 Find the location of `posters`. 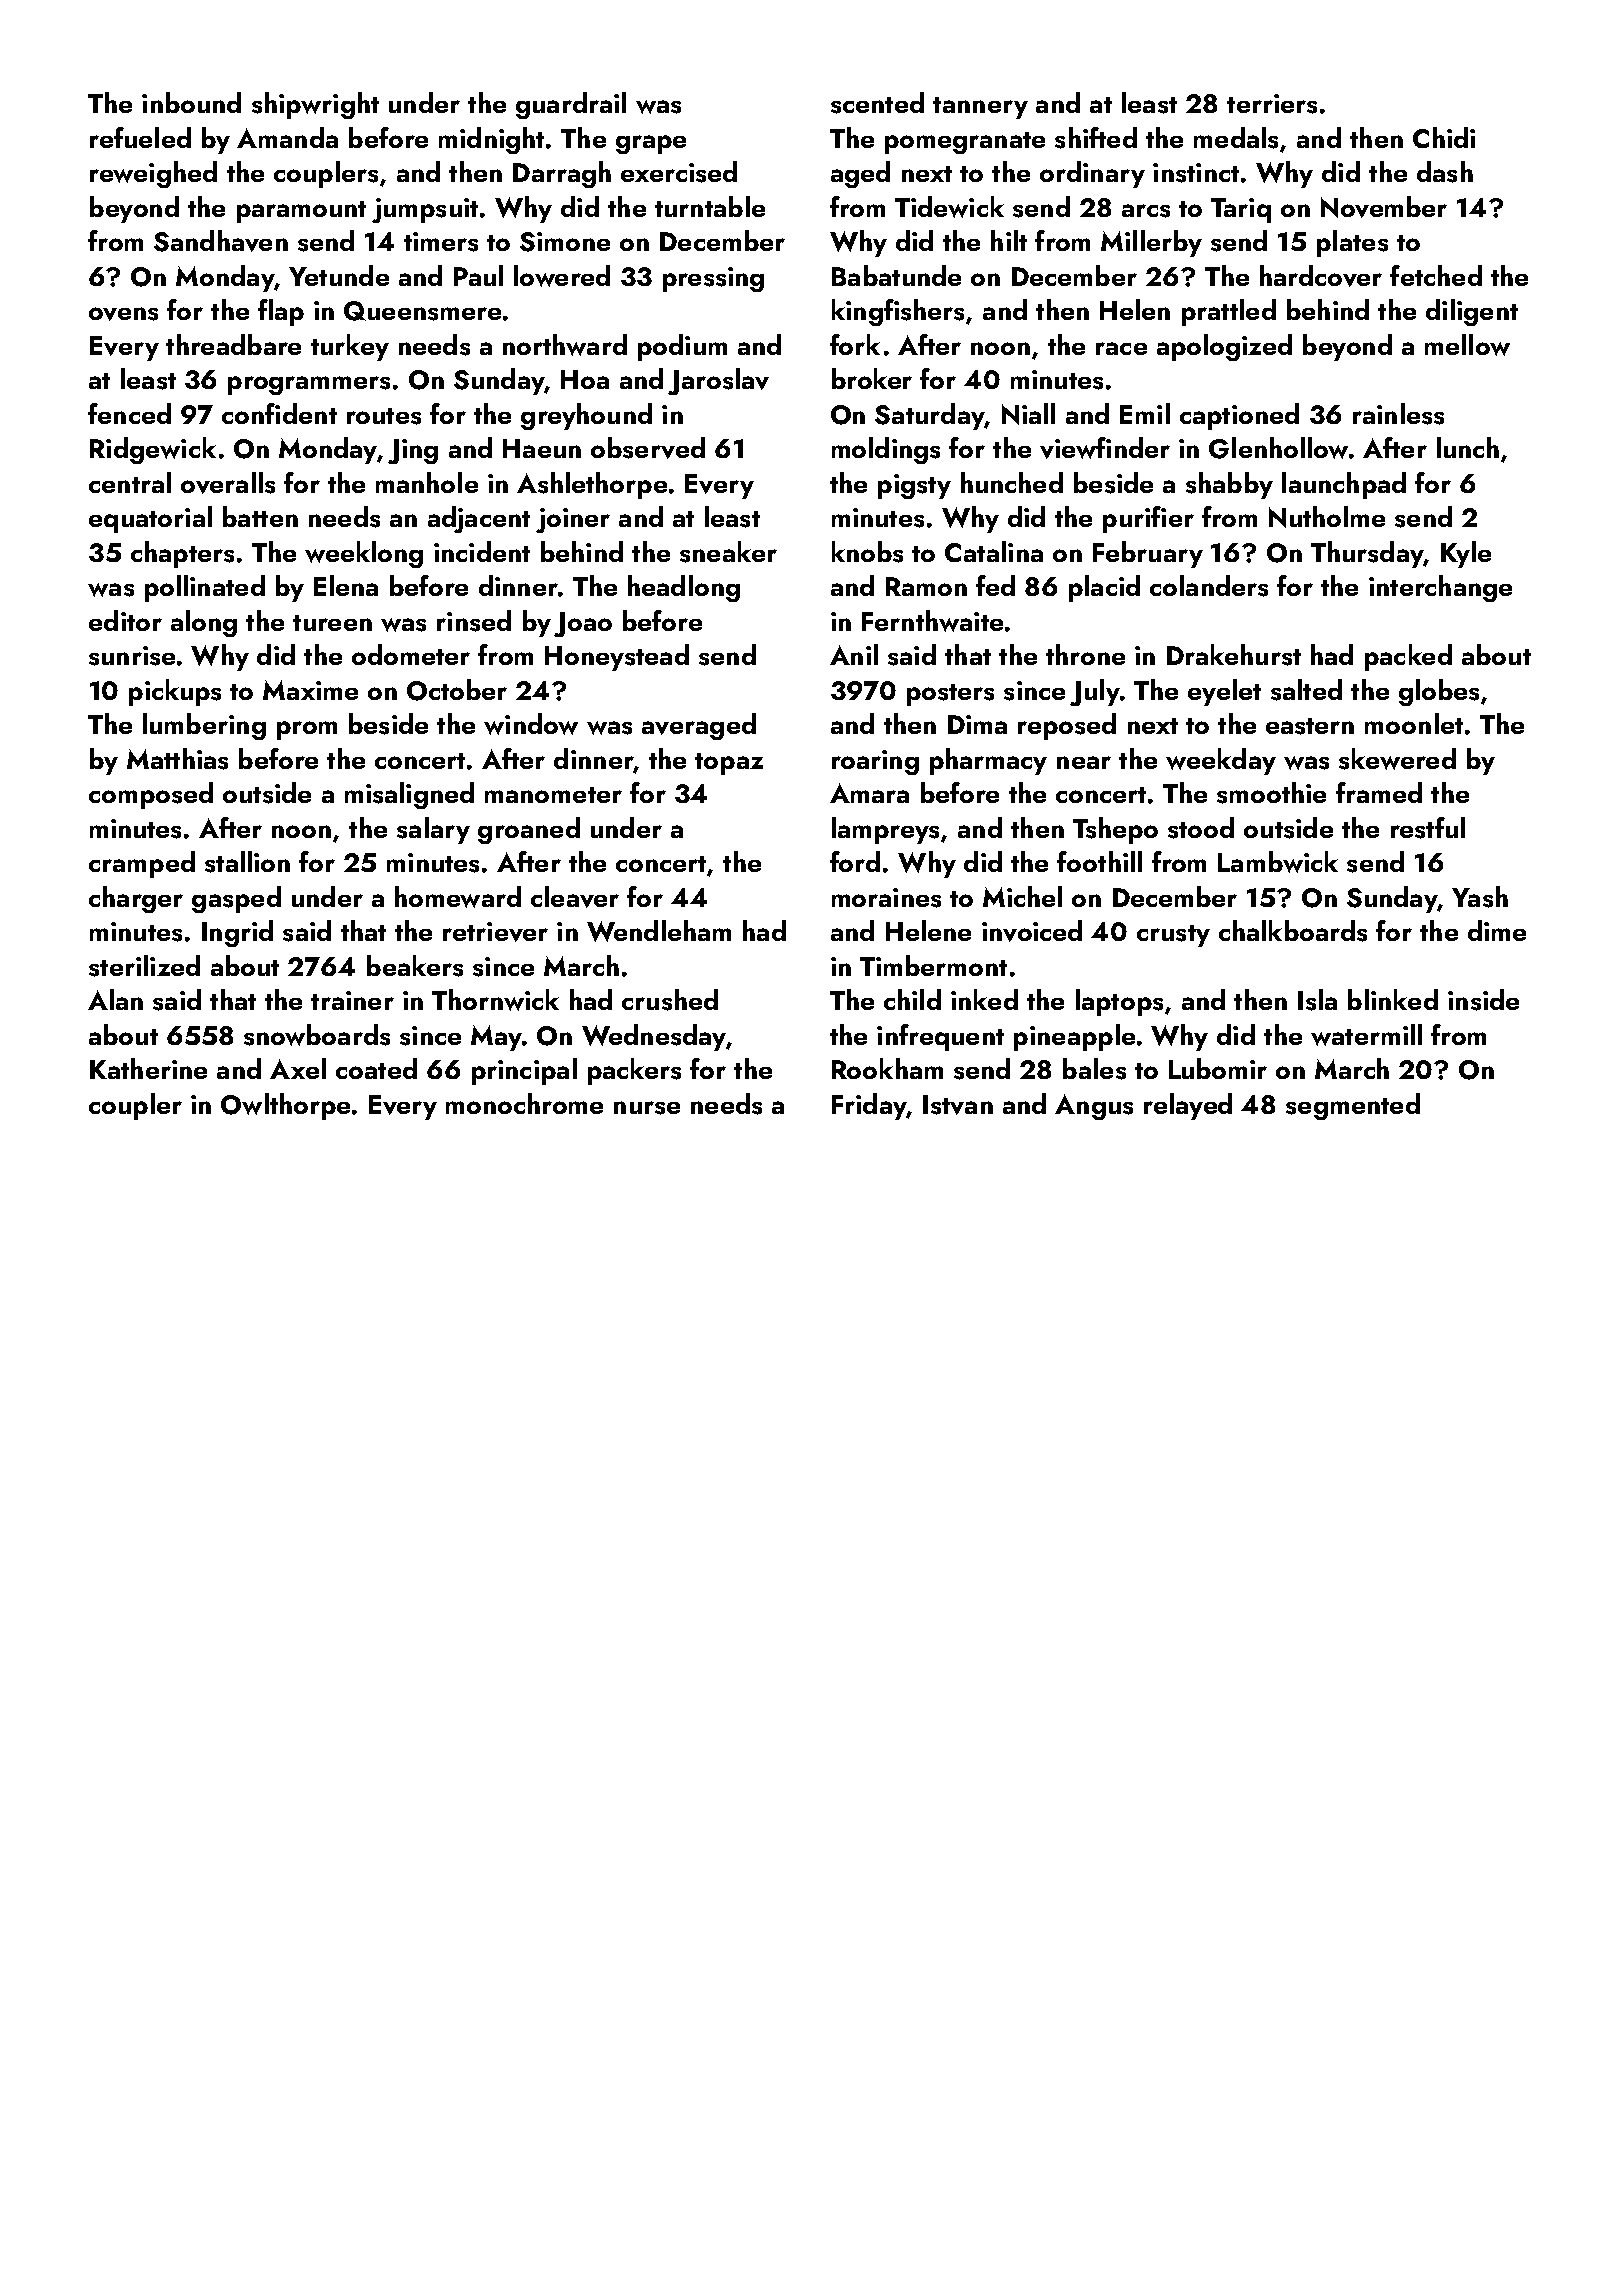

posters is located at coordinates (950, 695).
